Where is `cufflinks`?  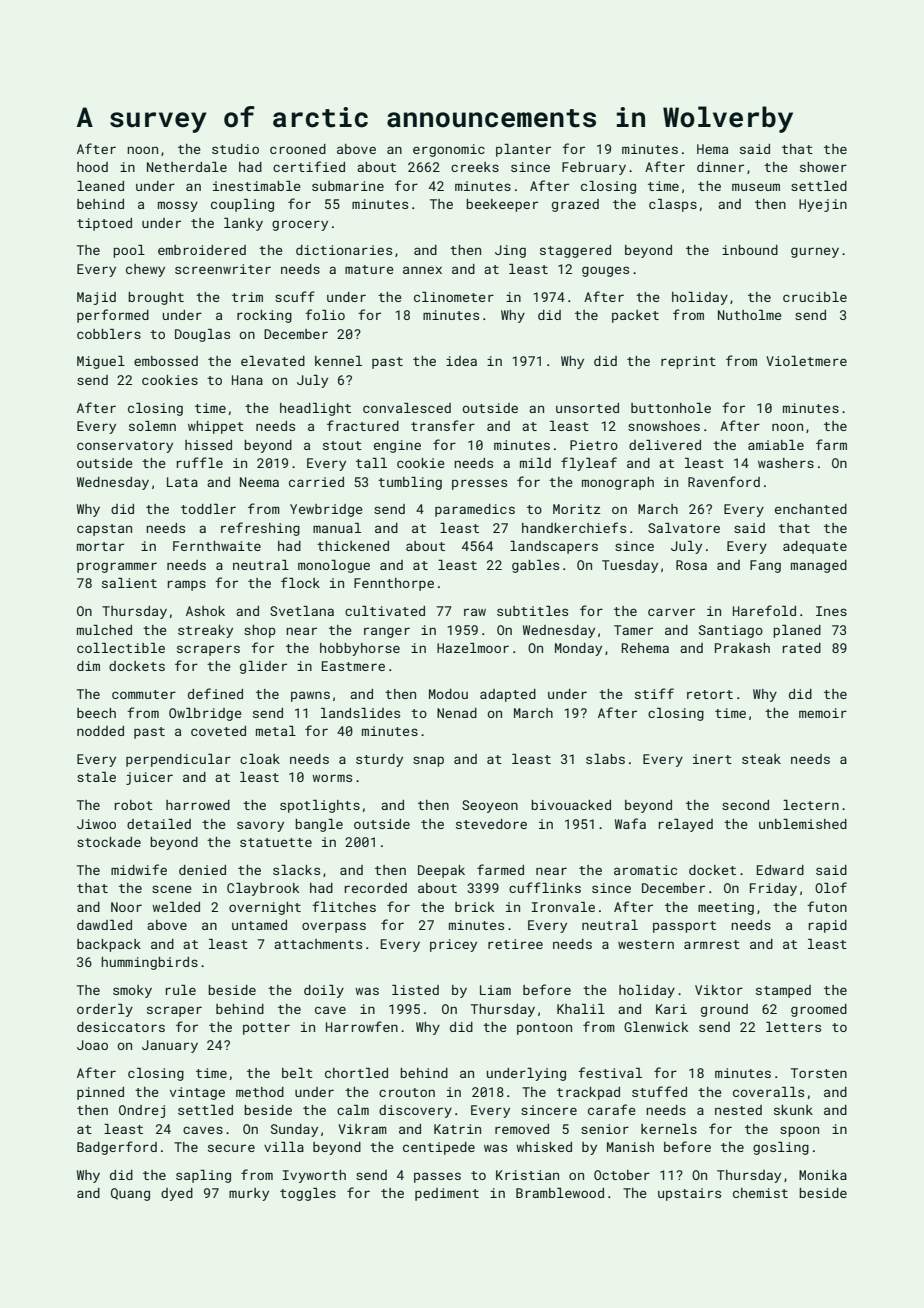 cufflinks is located at coordinates (545, 887).
